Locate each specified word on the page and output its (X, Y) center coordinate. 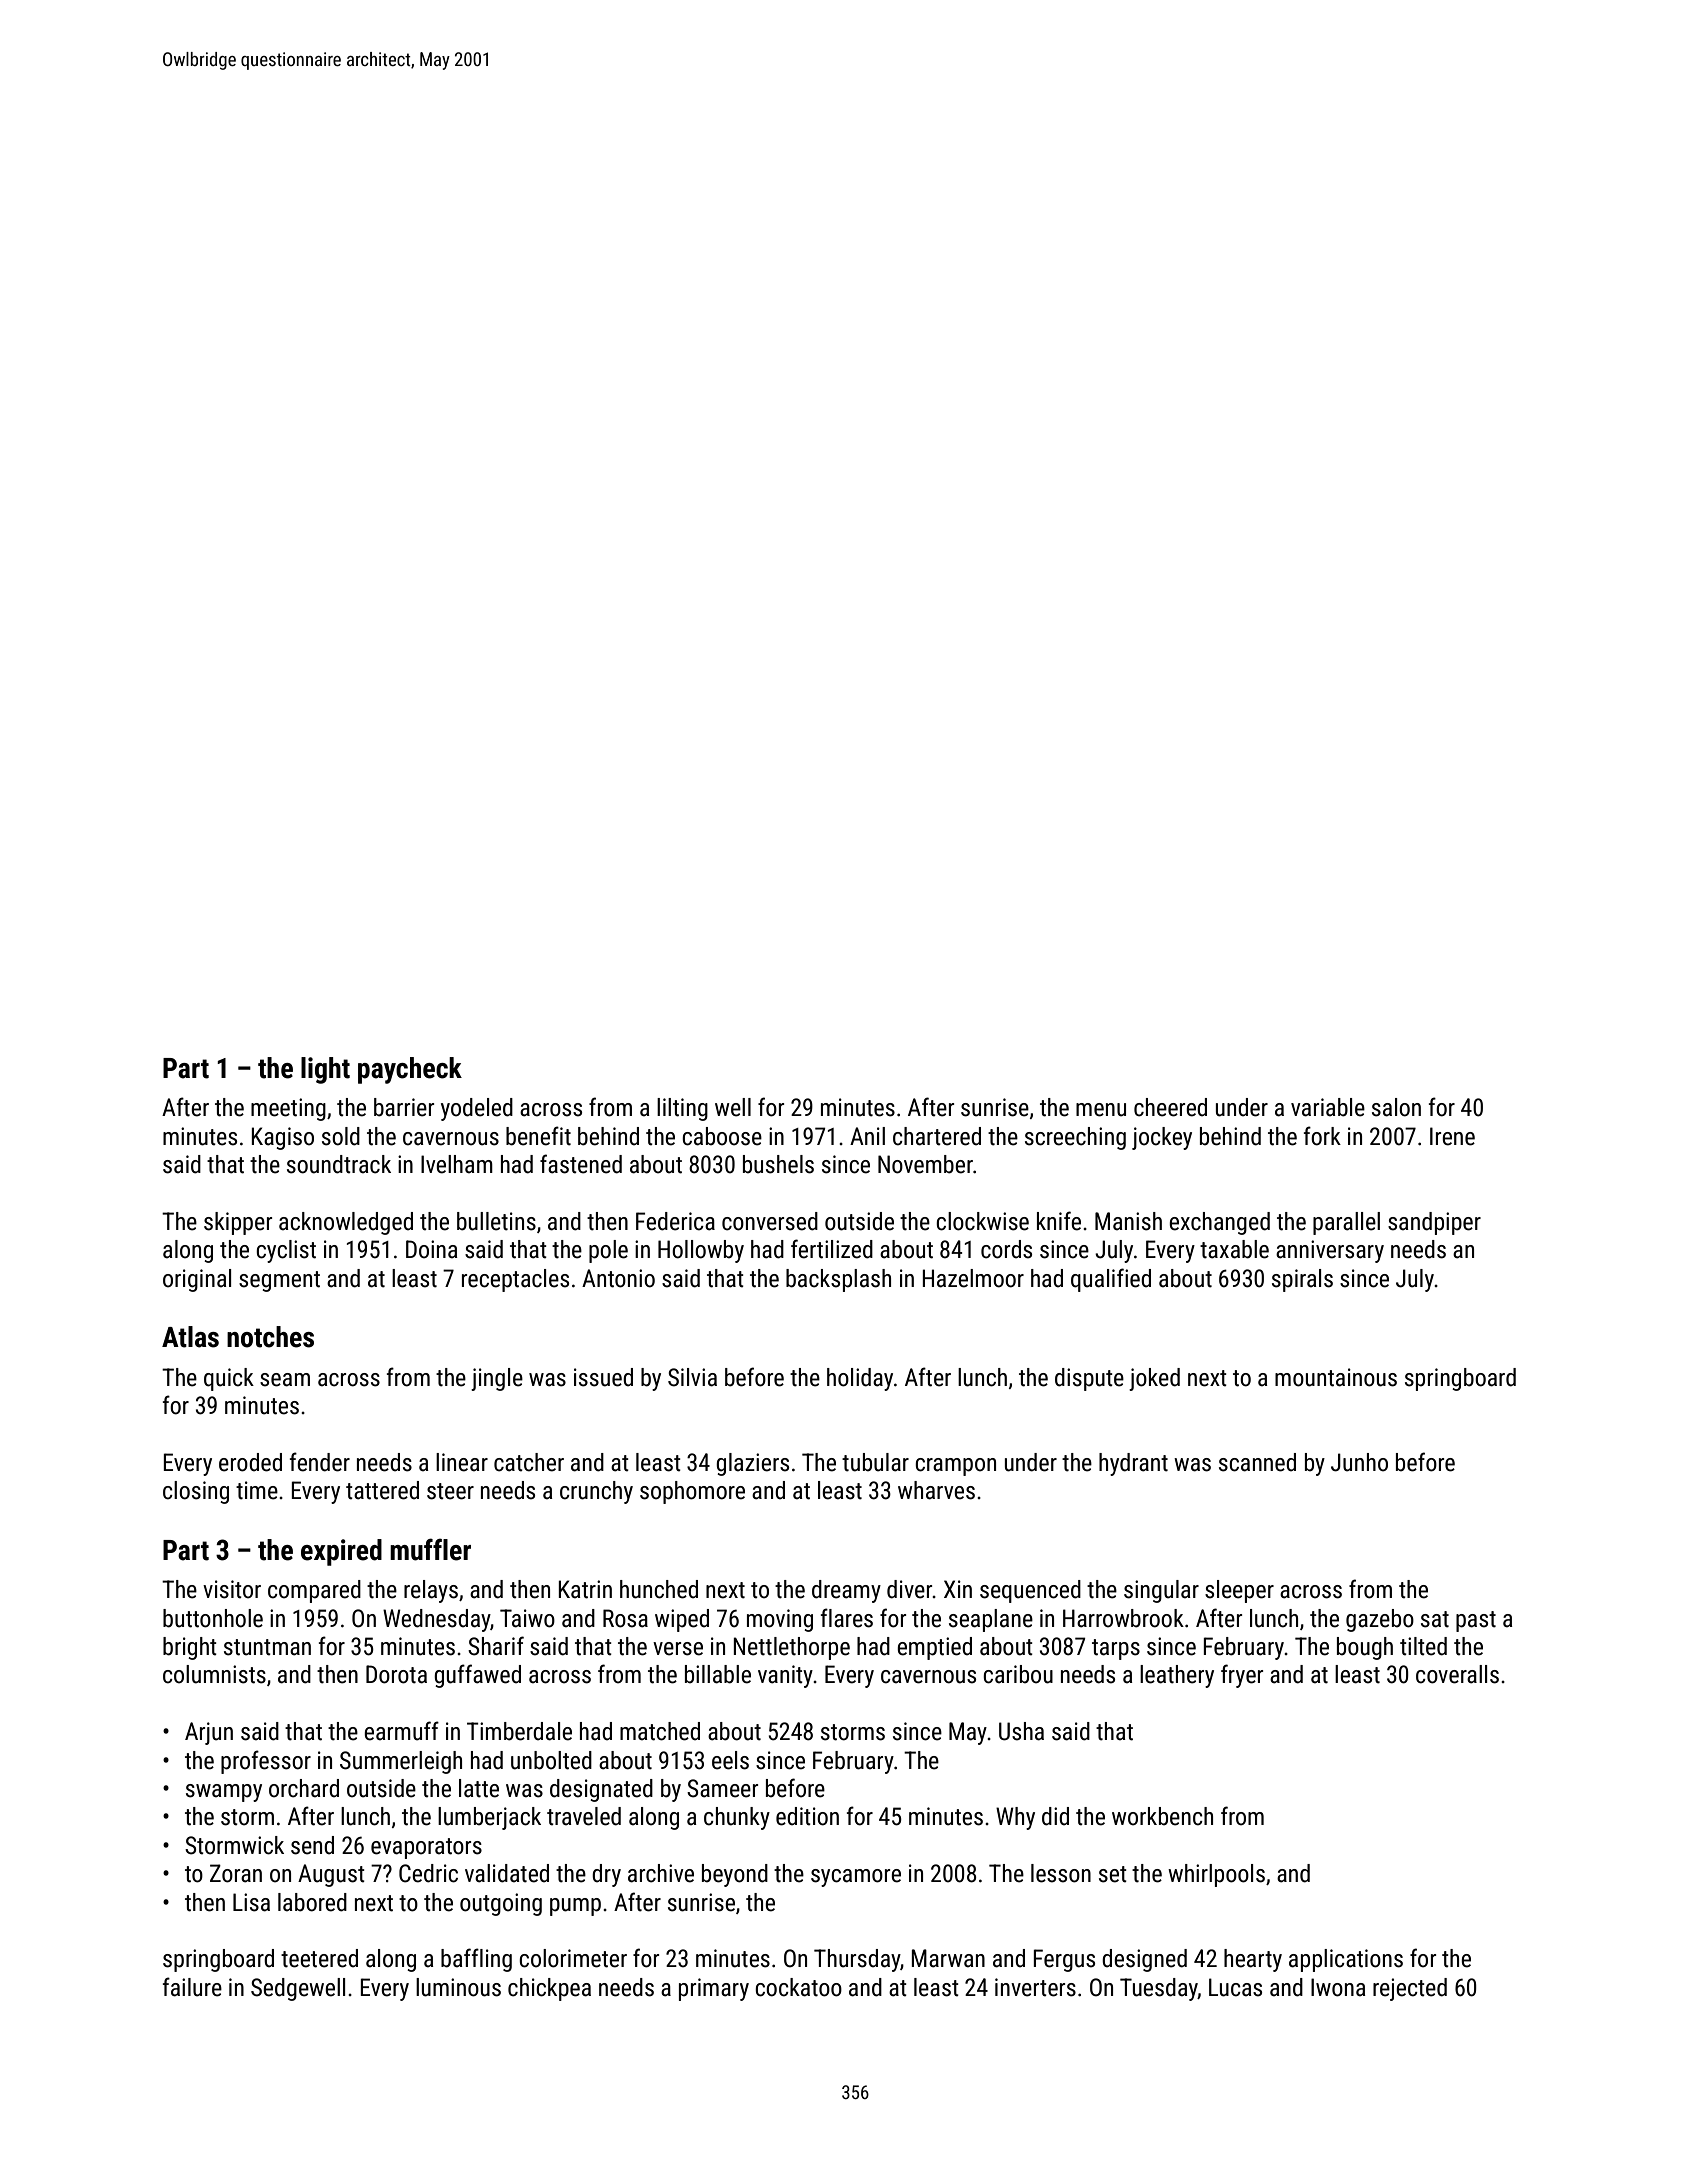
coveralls (1457, 1674)
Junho (1359, 1462)
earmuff (401, 1731)
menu (1101, 1110)
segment (279, 1281)
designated (601, 1790)
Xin (958, 1589)
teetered (319, 1958)
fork (1322, 1136)
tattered (382, 1490)
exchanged (1219, 1223)
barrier (404, 1107)
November (925, 1164)
